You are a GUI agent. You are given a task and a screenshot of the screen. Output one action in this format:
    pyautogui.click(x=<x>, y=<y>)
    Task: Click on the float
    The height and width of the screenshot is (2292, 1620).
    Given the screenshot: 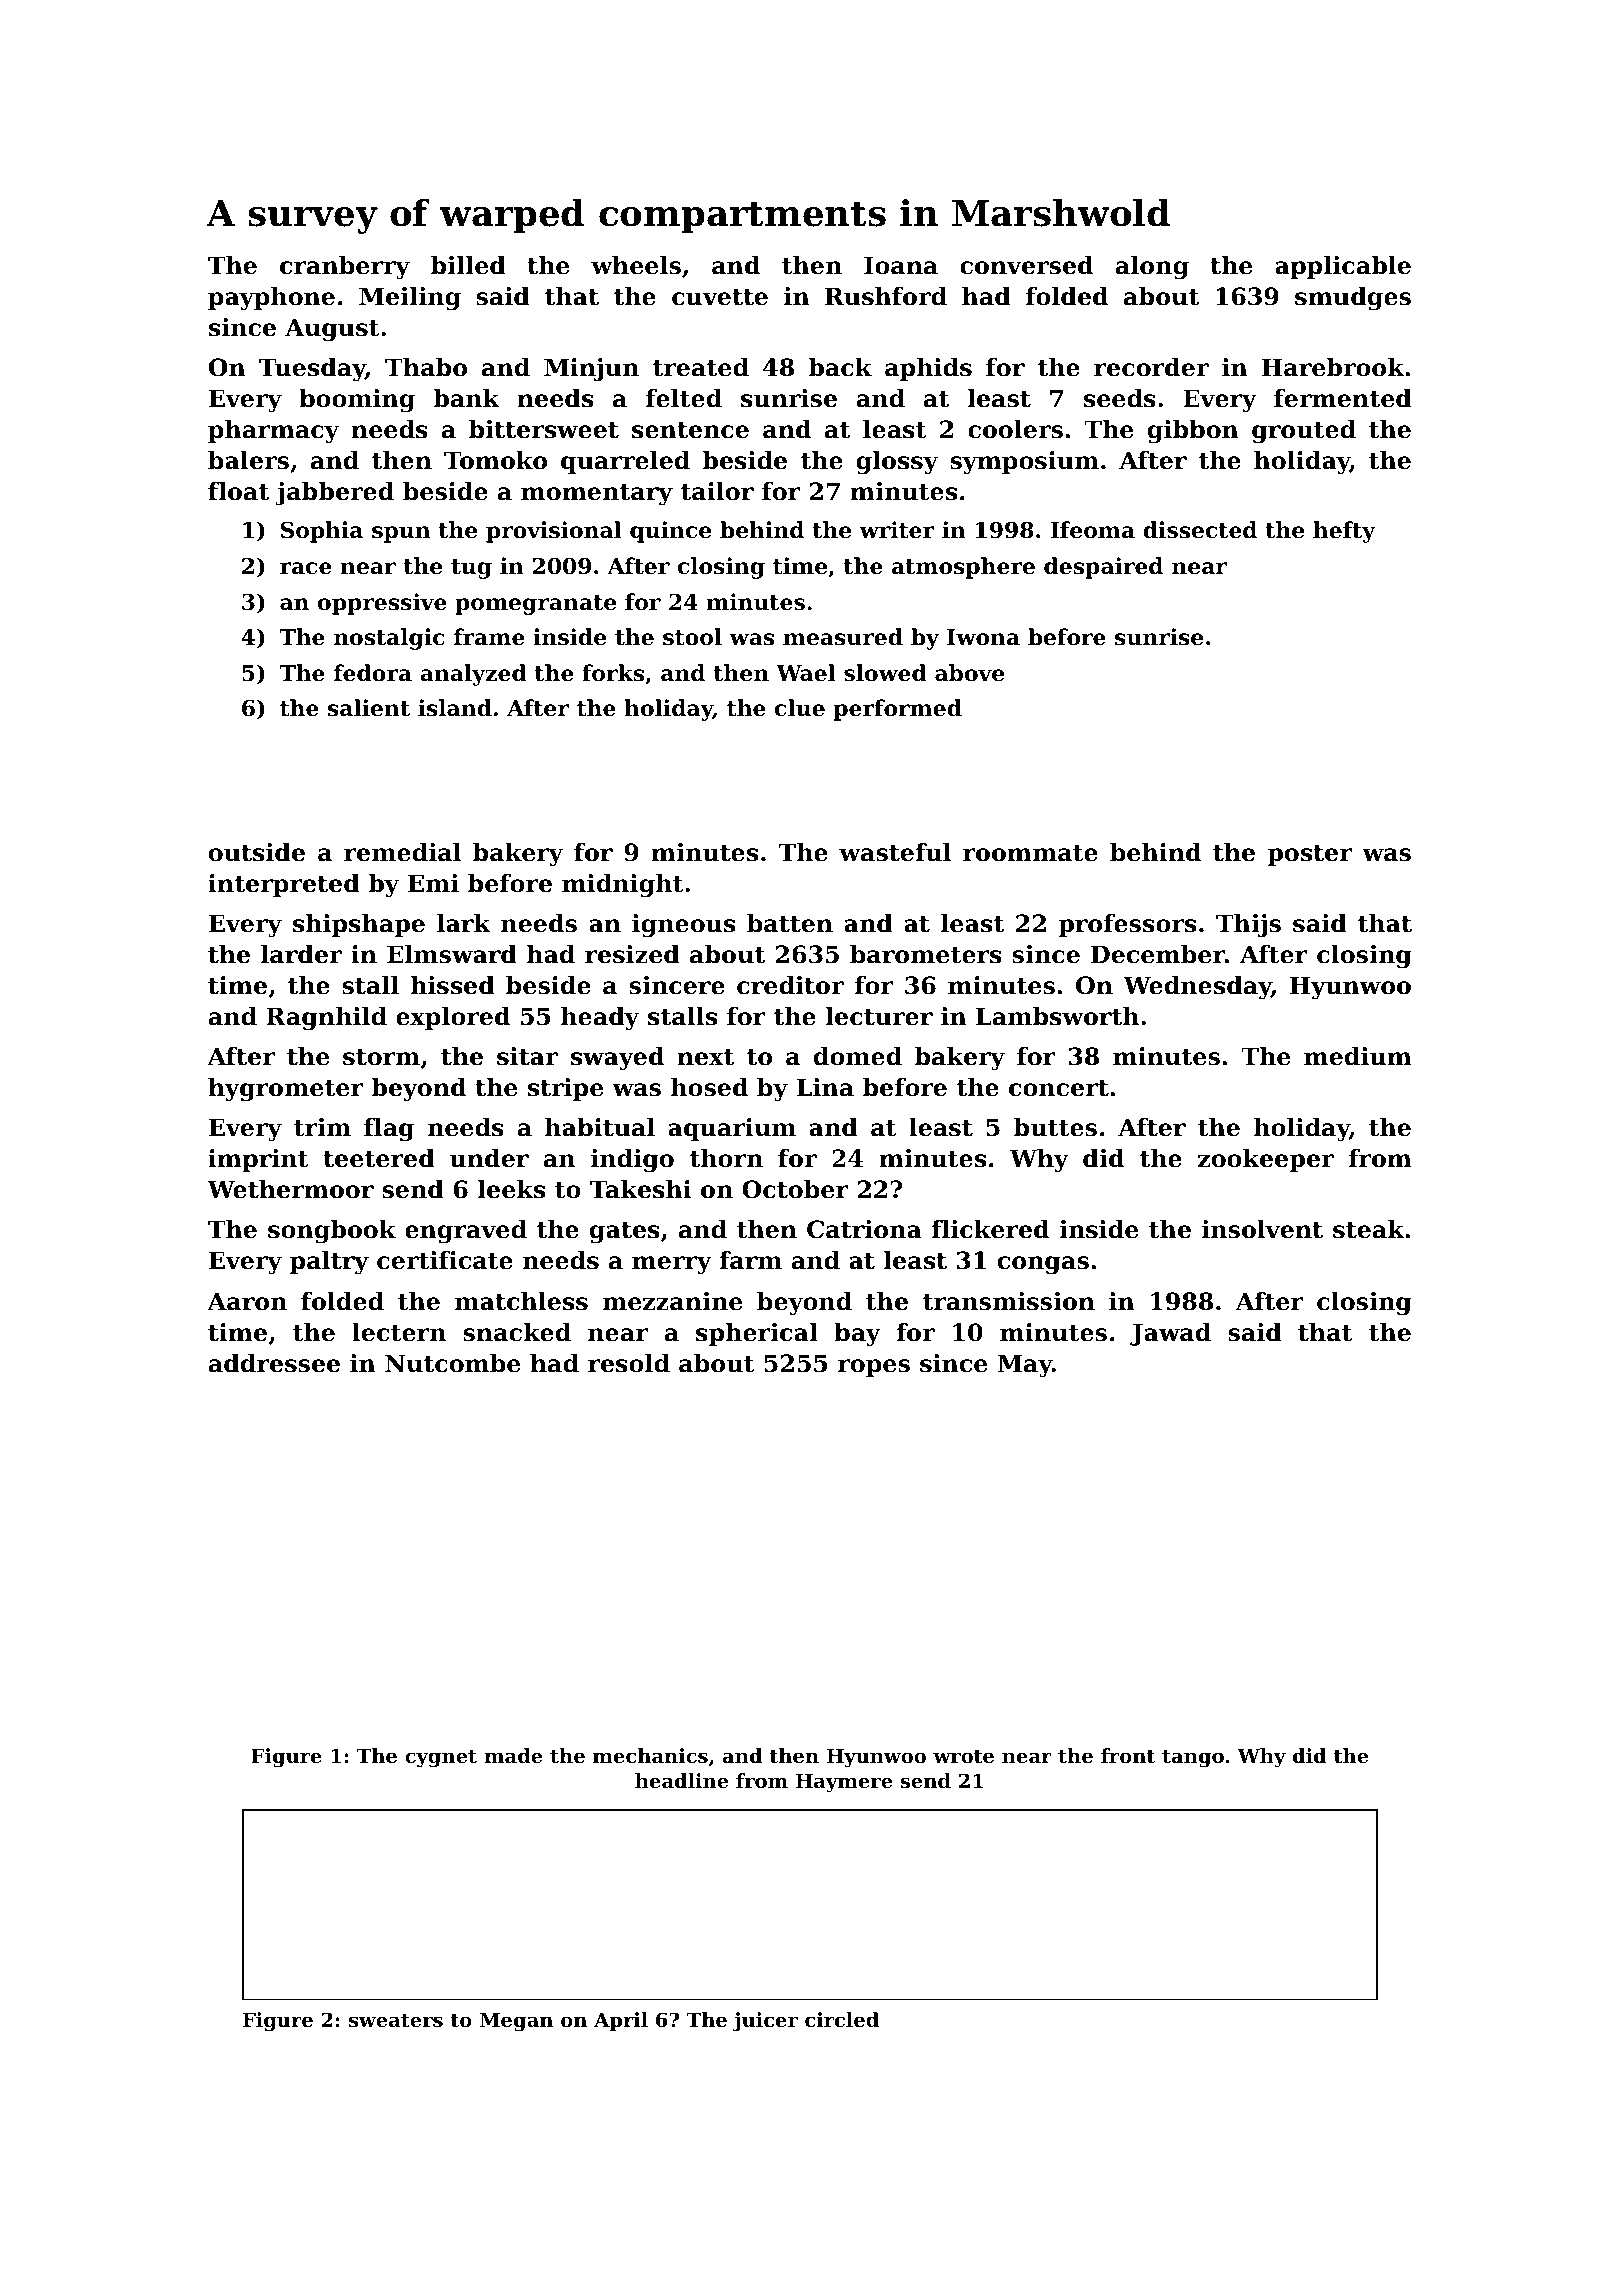 What is the action you would take?
    pyautogui.click(x=238, y=491)
